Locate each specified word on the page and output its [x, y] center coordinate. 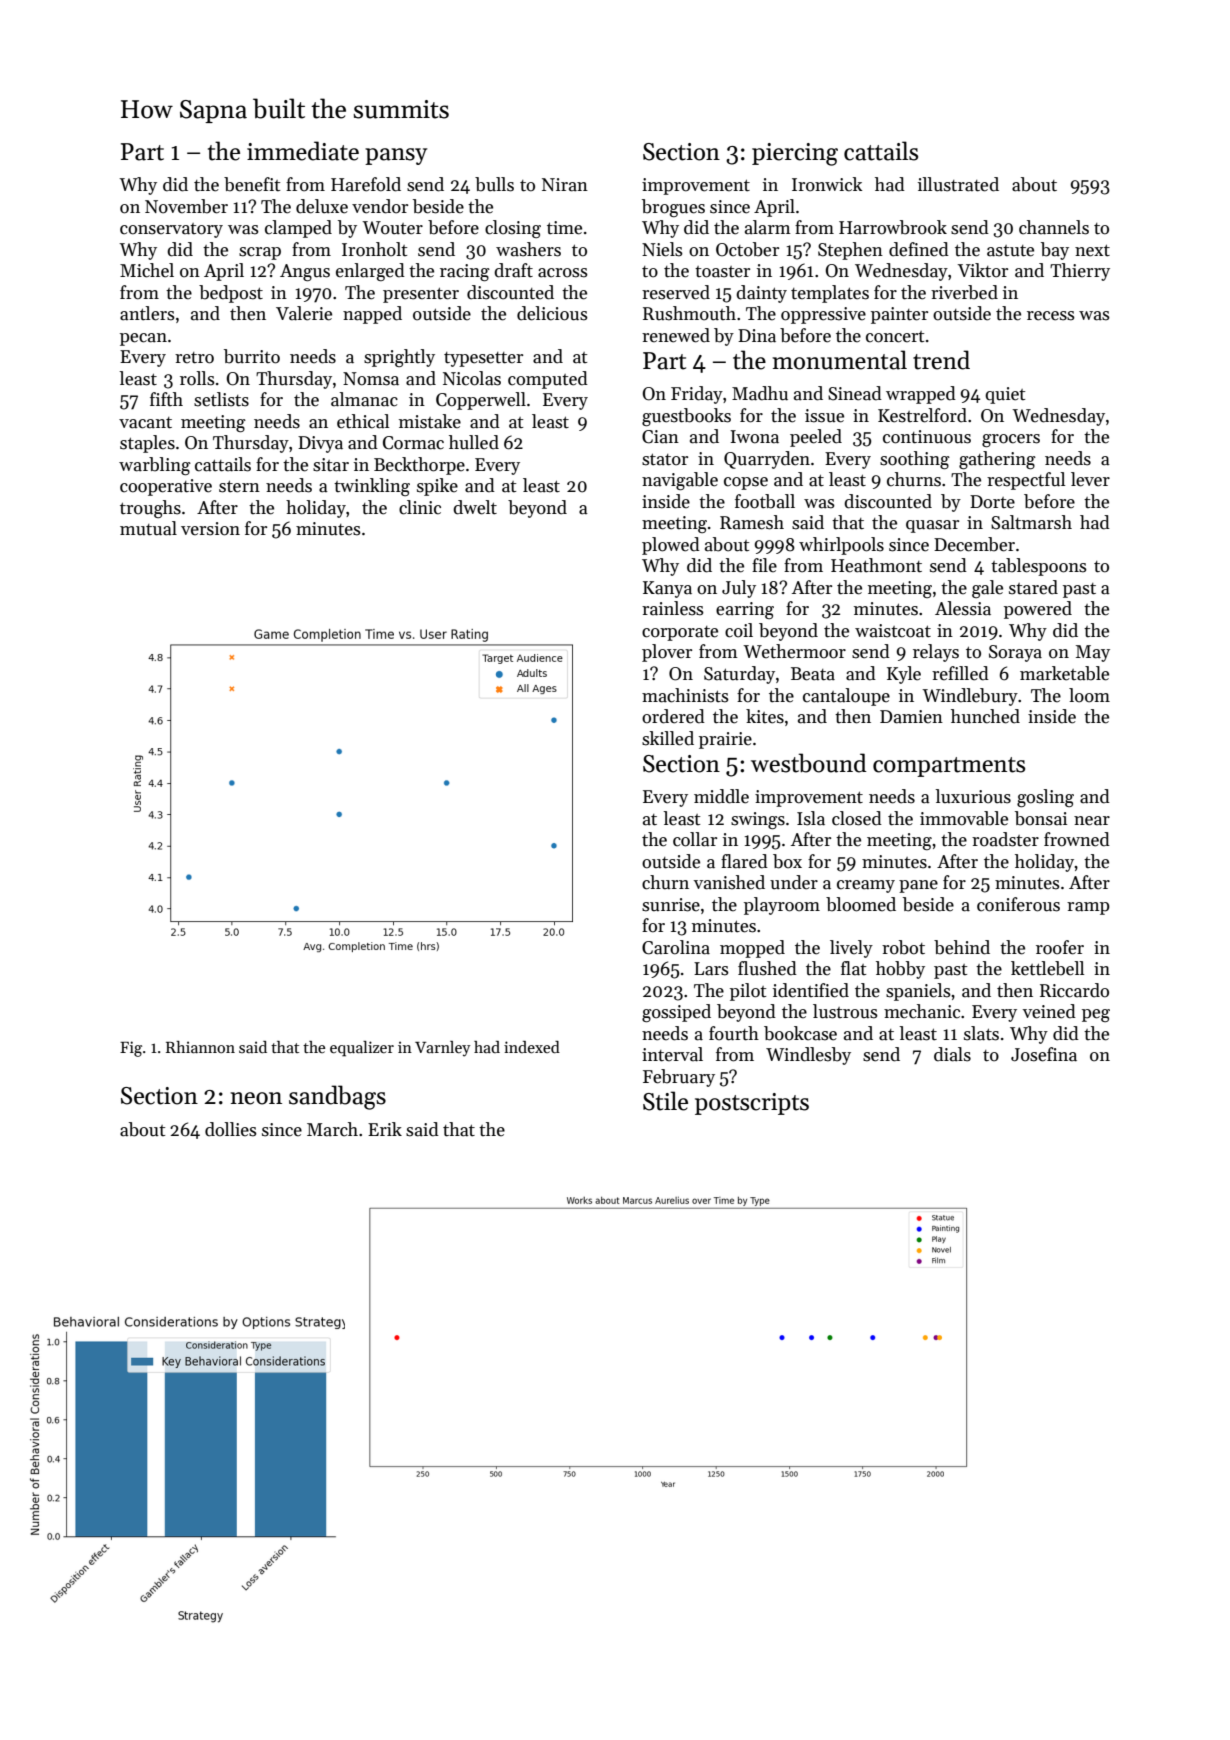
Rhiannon [200, 1047]
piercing [795, 154]
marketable [1064, 673]
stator [665, 460]
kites [765, 716]
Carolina [676, 947]
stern [239, 487]
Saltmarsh [1031, 522]
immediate [303, 151]
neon [256, 1098]
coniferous [1018, 904]
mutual [148, 528]
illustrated [958, 184]
